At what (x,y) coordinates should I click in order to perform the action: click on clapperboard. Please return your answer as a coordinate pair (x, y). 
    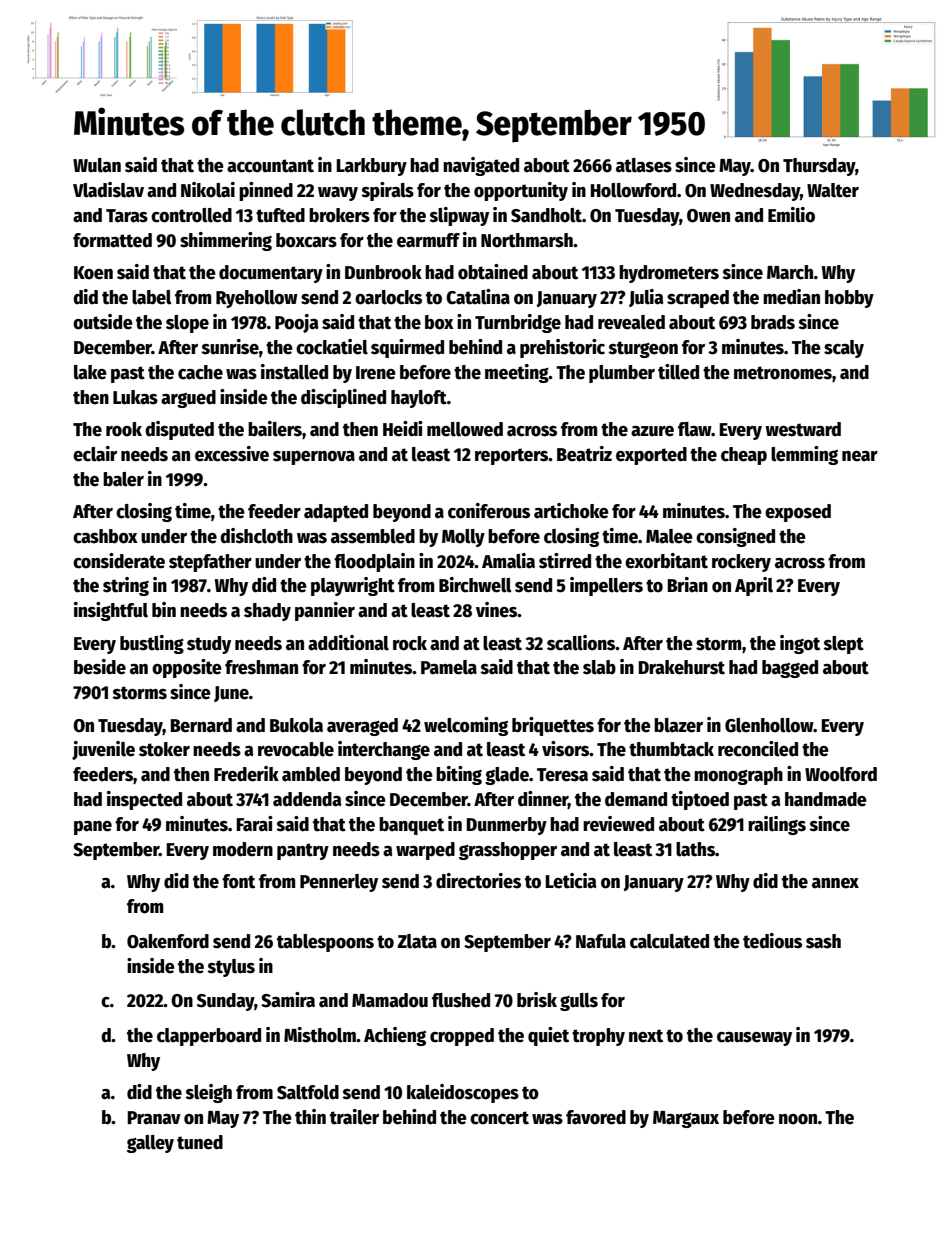
    Looking at the image, I should click on (209, 1037).
